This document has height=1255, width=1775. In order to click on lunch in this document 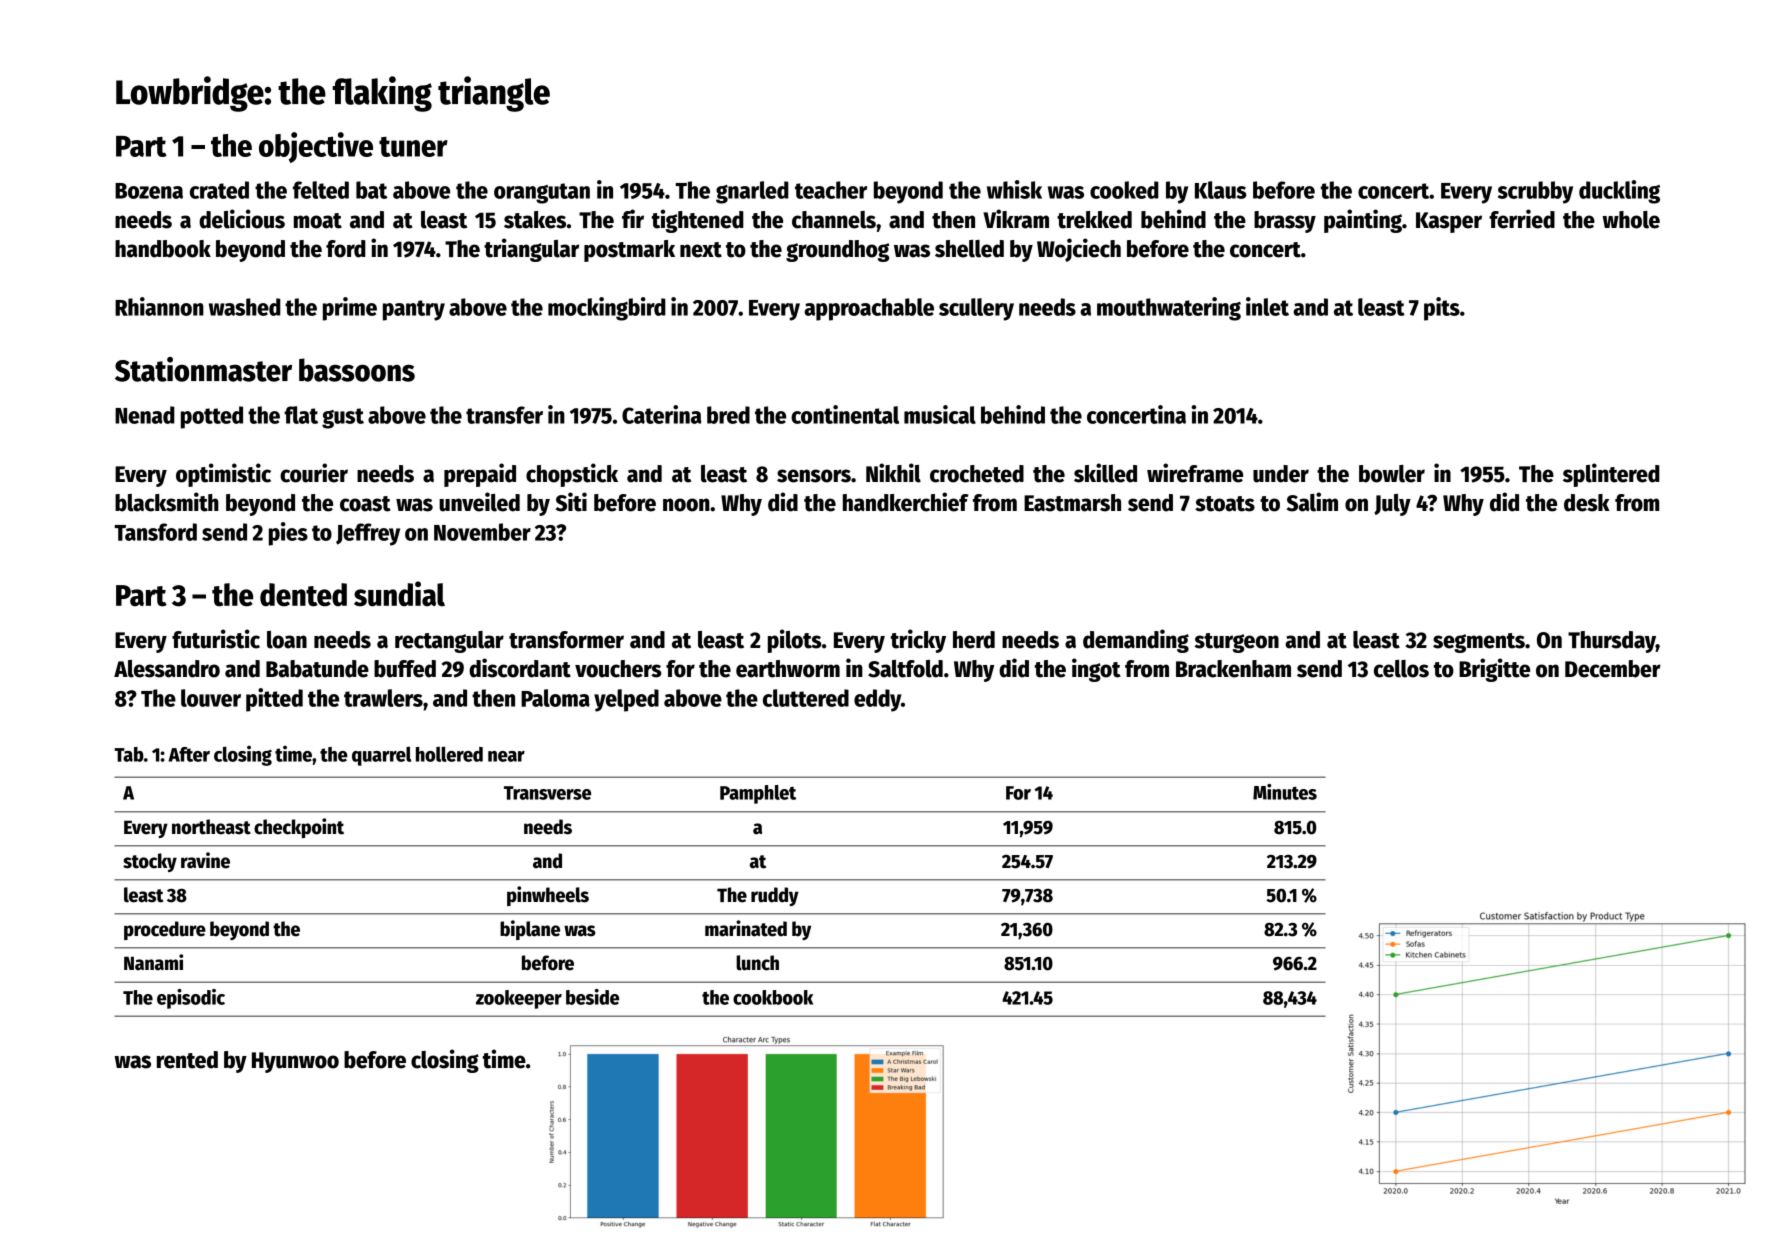, I will do `click(757, 963)`.
